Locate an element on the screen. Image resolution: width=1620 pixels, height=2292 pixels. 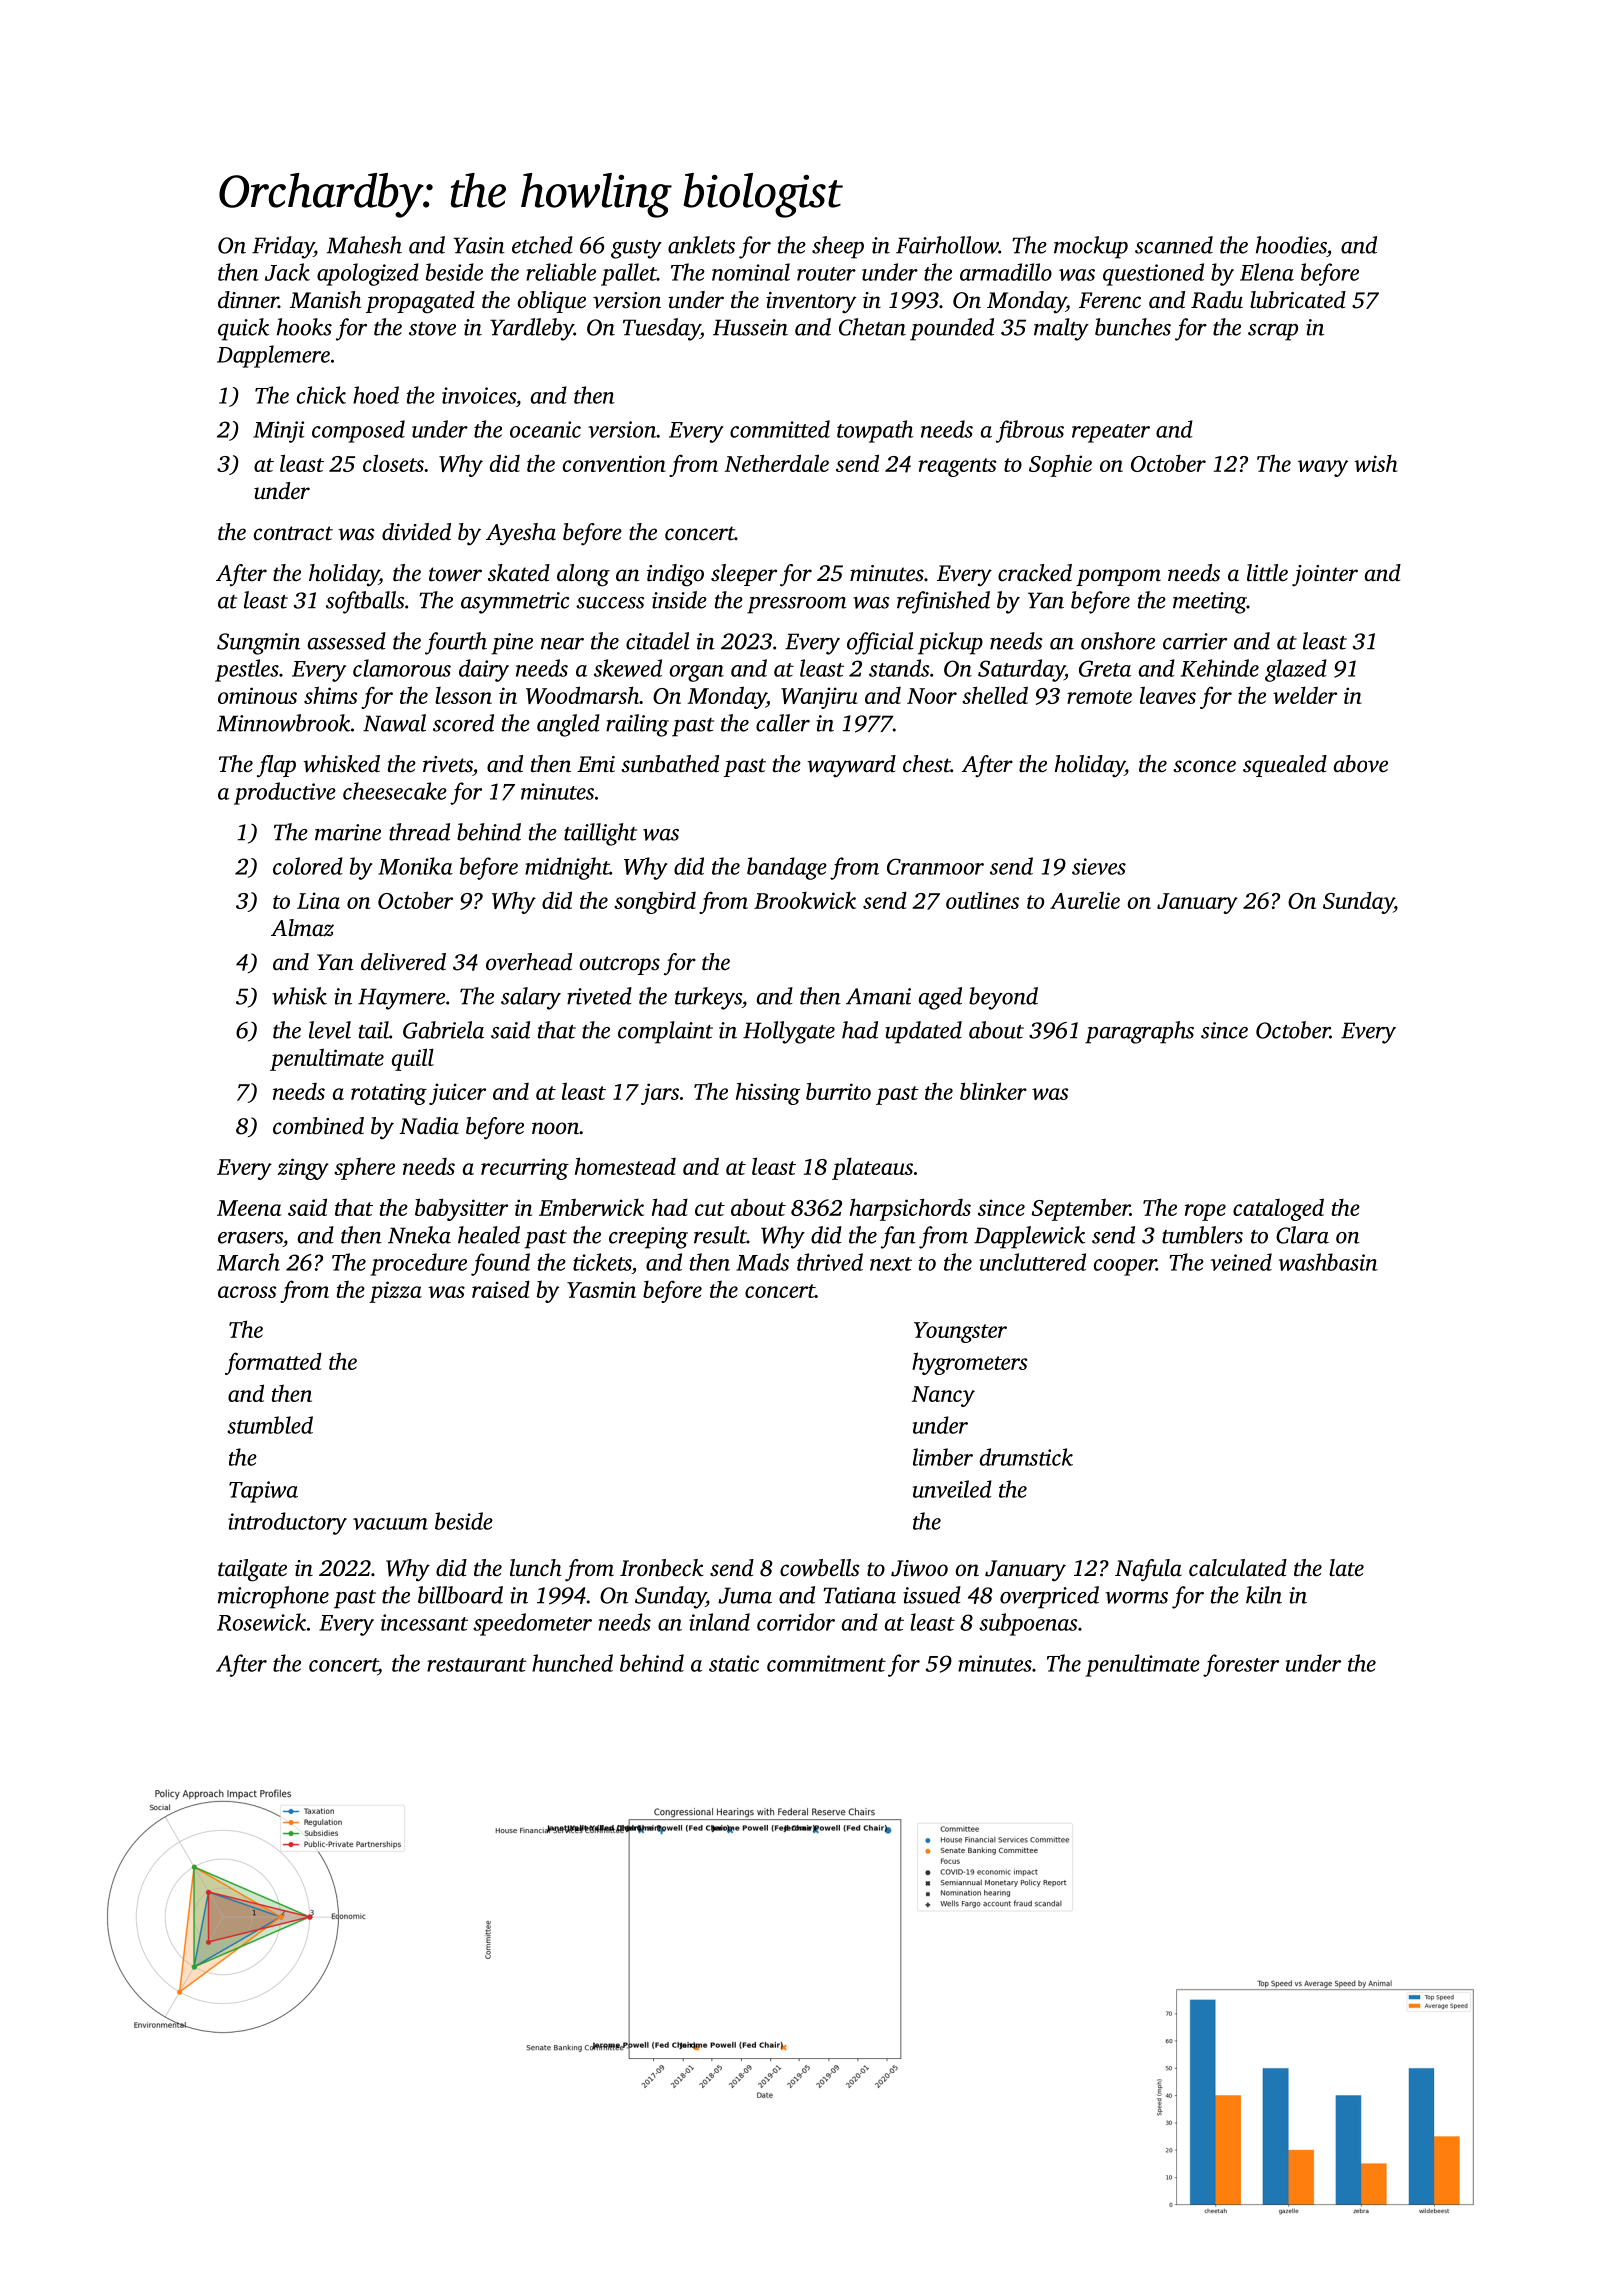
stands is located at coordinates (899, 668).
